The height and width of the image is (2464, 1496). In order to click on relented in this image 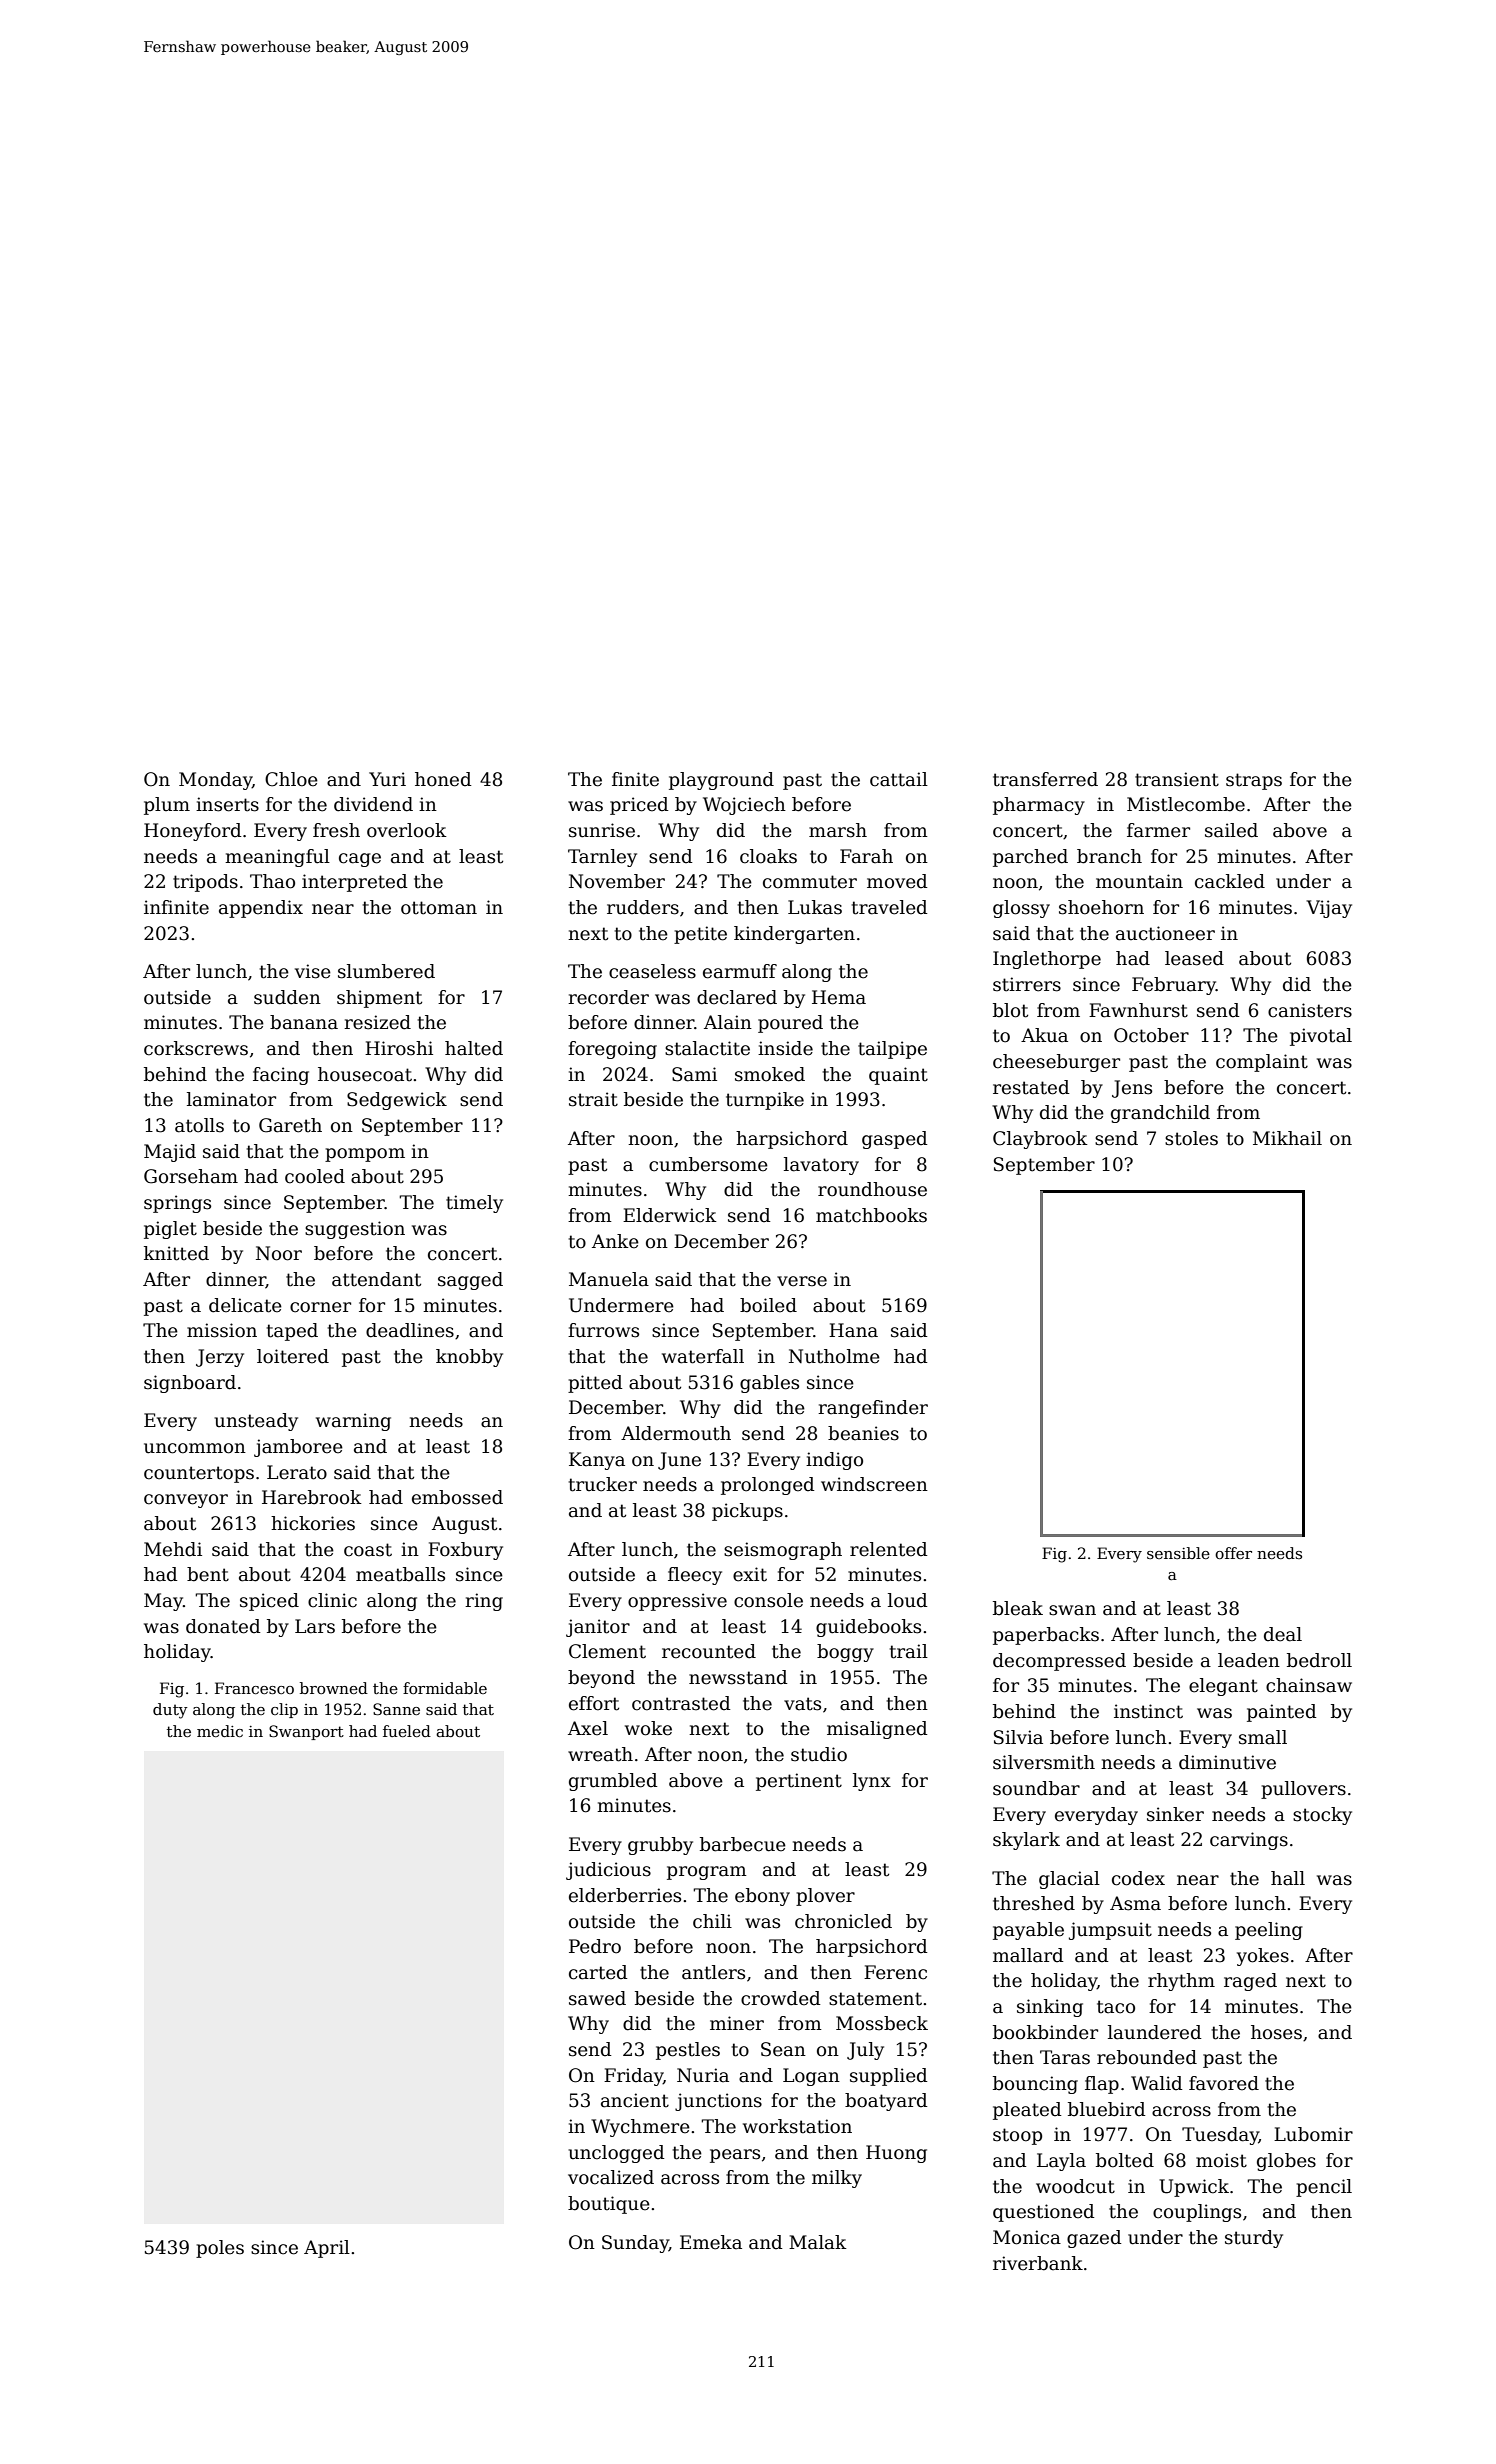, I will do `click(889, 1549)`.
